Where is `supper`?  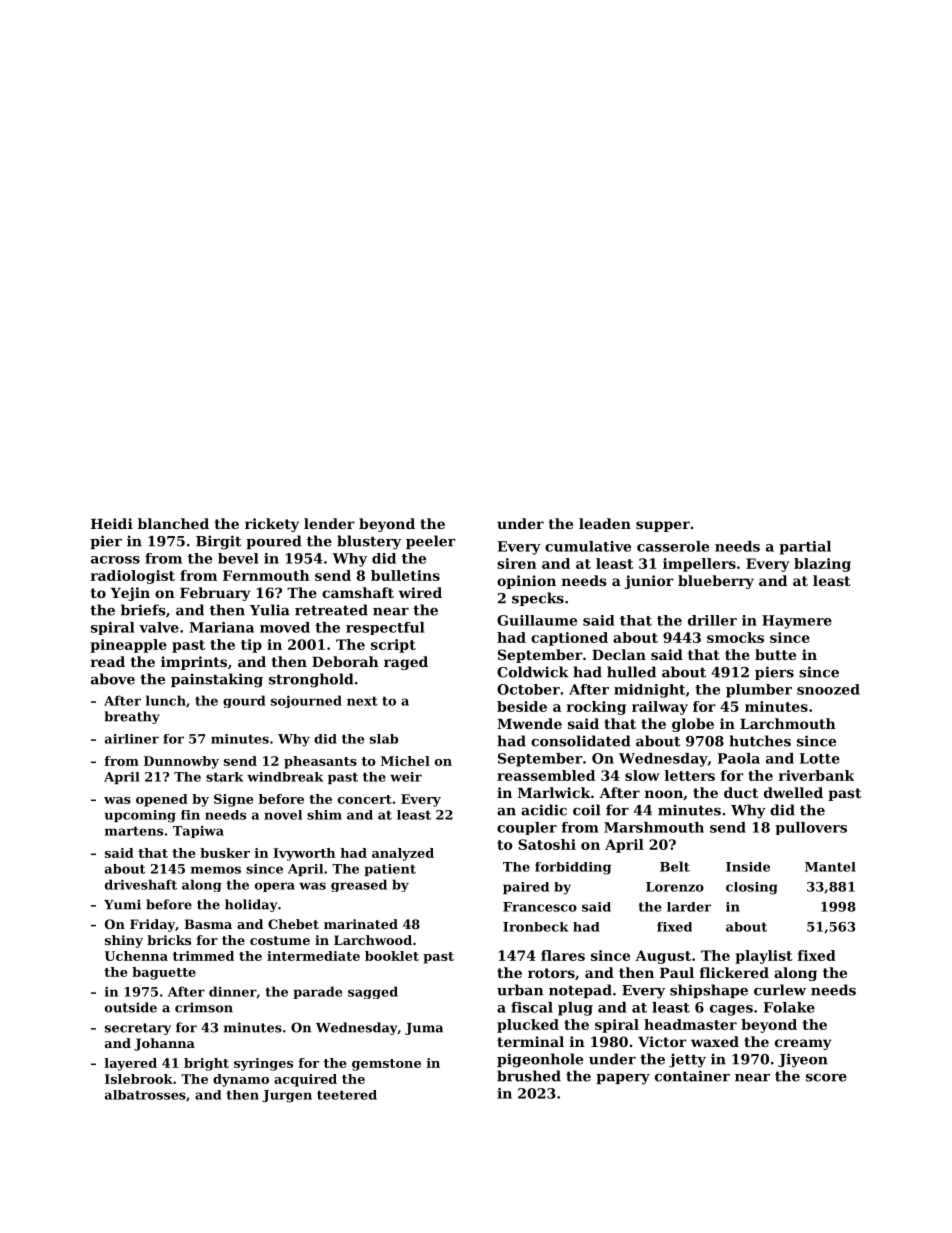
supper is located at coordinates (663, 526).
